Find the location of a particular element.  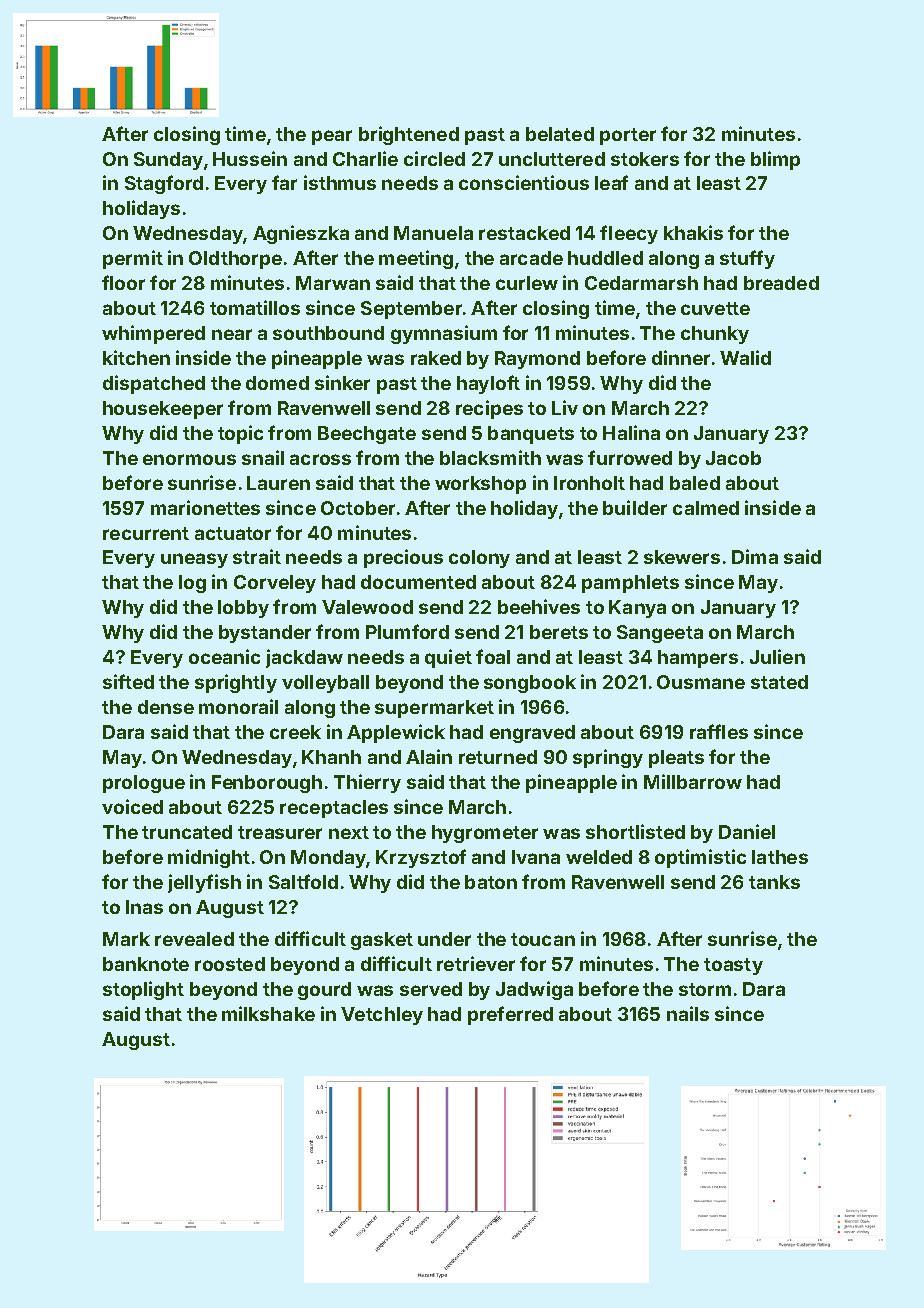

Vetchley is located at coordinates (382, 1016).
